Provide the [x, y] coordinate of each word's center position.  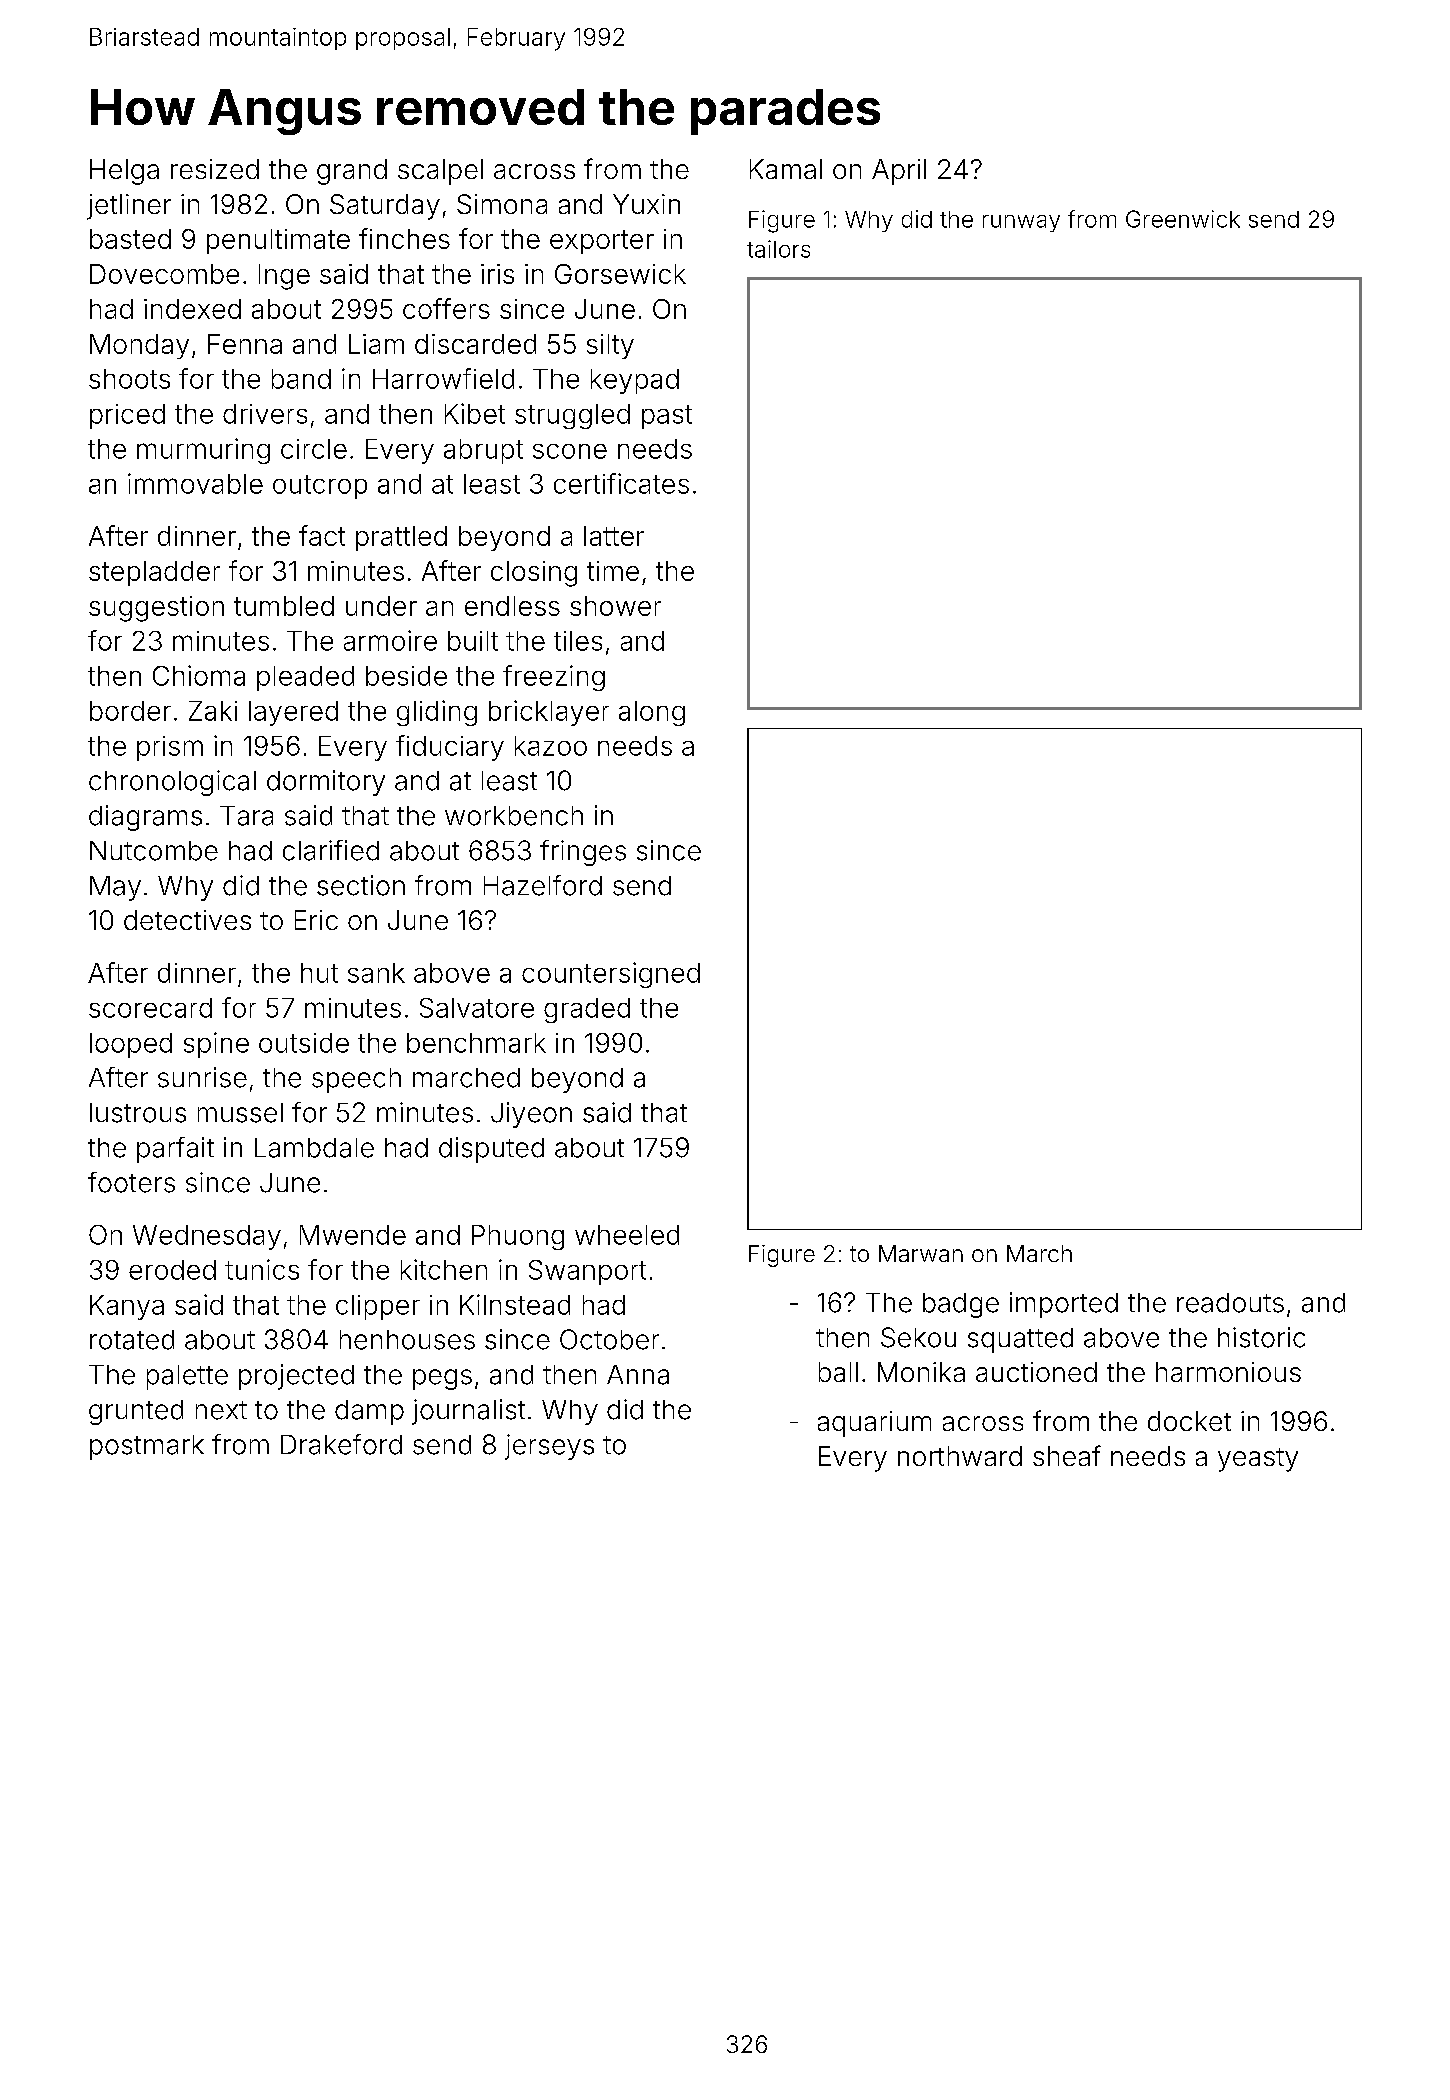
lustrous [138, 1113]
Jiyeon [531, 1115]
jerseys [549, 1447]
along [652, 713]
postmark [147, 1447]
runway [1021, 223]
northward [960, 1456]
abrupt [483, 451]
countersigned [611, 975]
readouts [1230, 1303]
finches [404, 238]
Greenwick [1183, 219]
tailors [778, 249]
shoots [129, 379]
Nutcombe [154, 851]
